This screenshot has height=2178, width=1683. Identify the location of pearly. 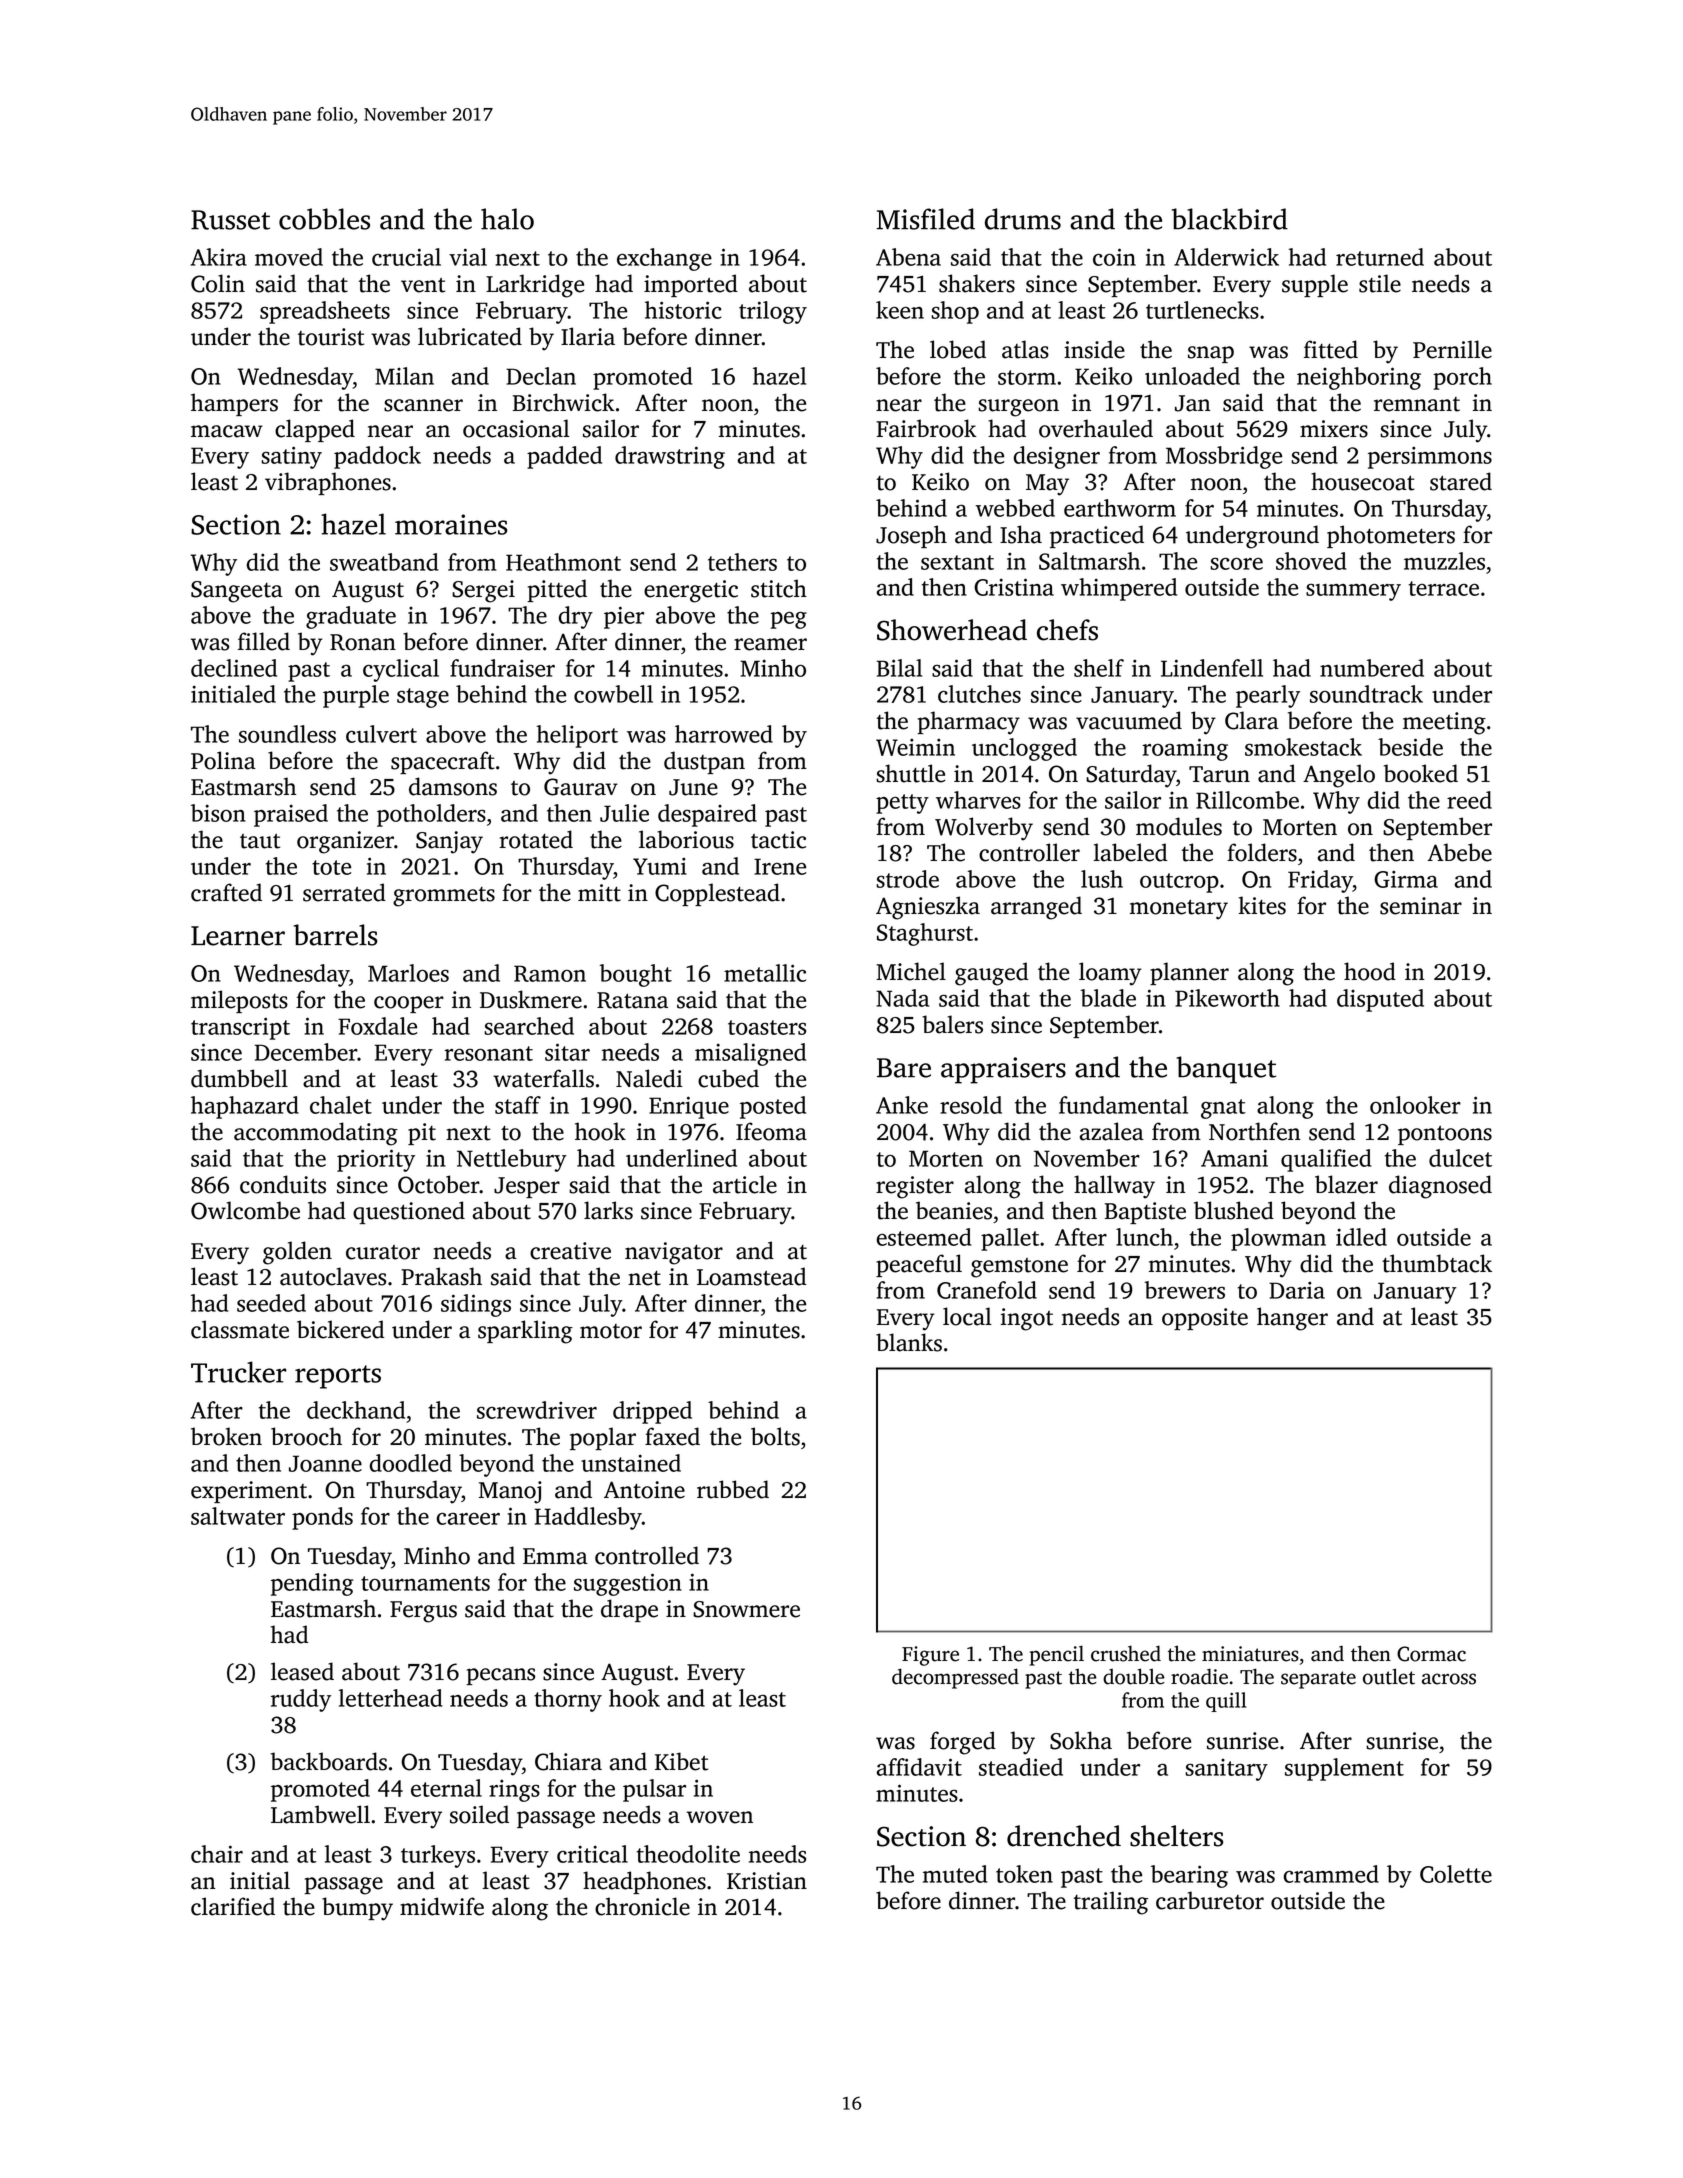
(1268, 696).
